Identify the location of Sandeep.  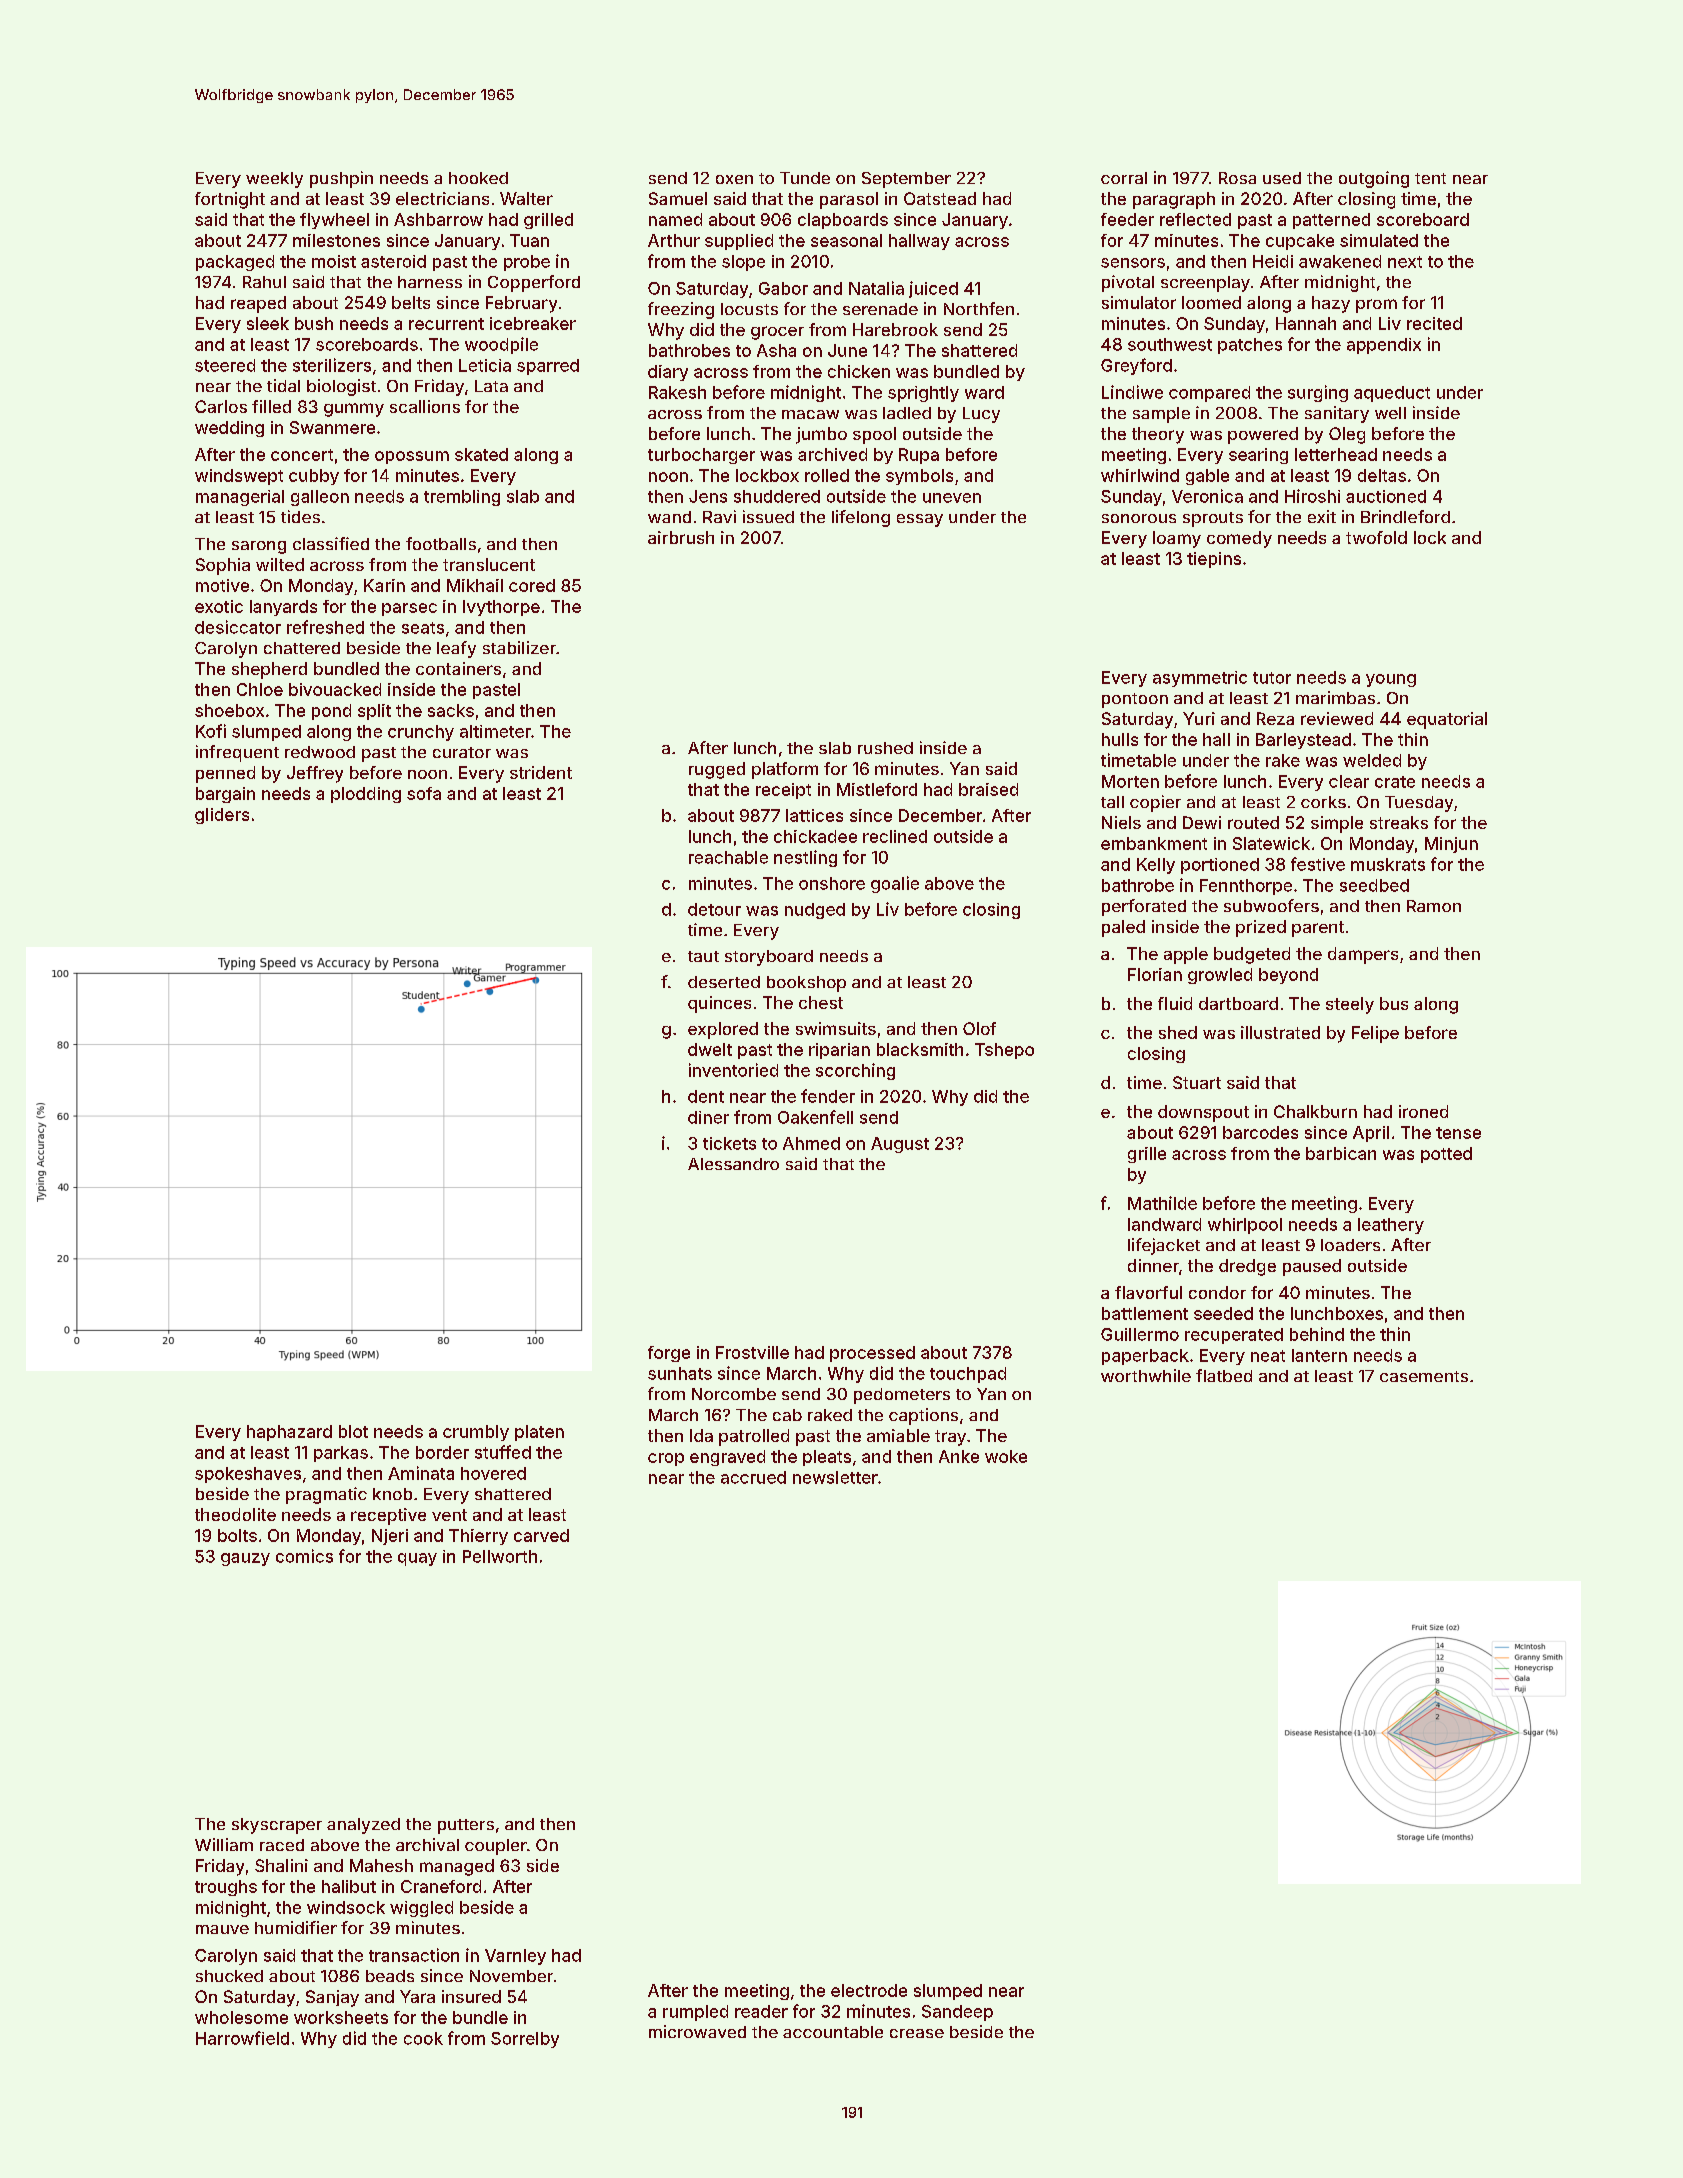
(957, 2013).
